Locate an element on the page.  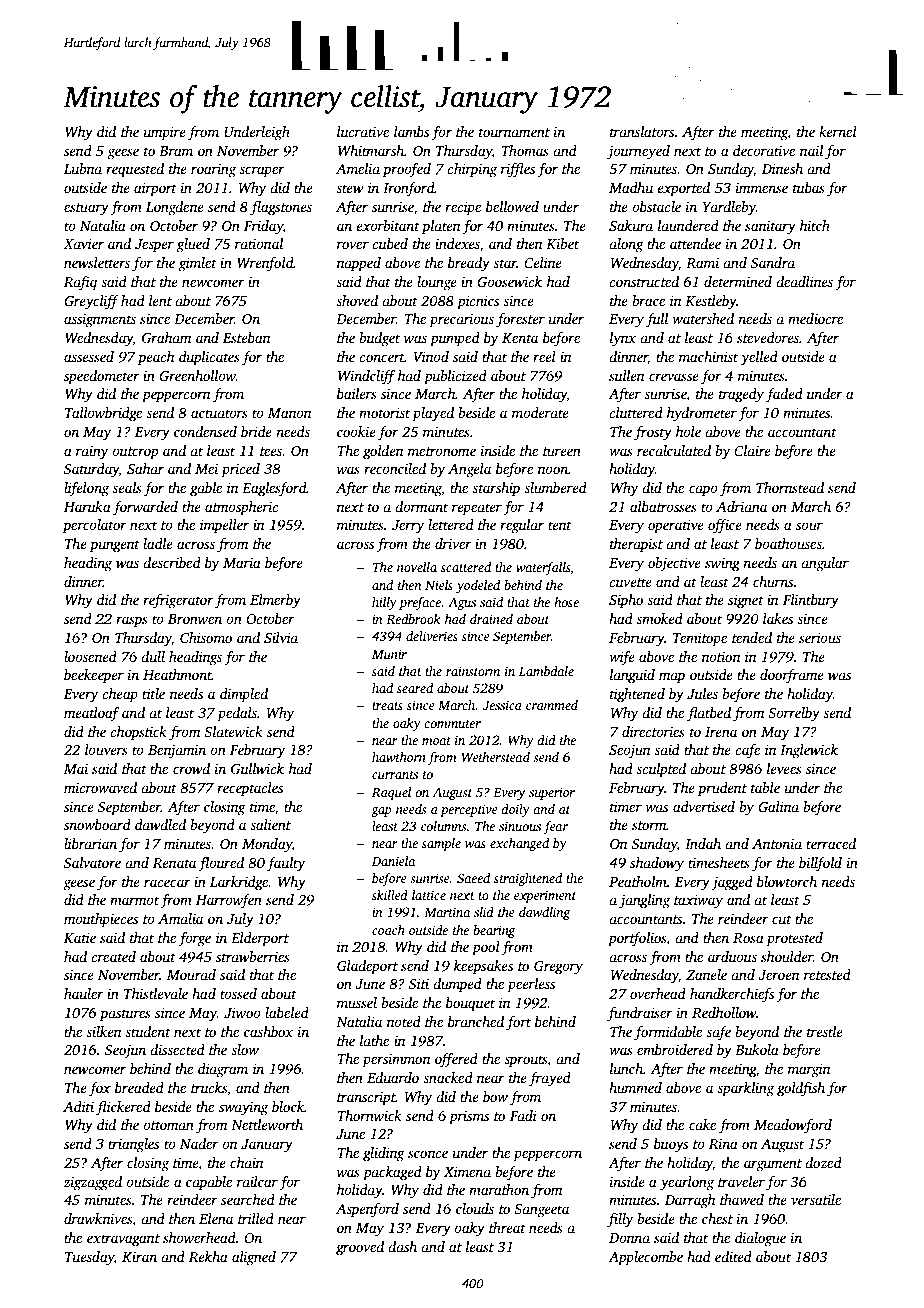
microwaved is located at coordinates (100, 787).
